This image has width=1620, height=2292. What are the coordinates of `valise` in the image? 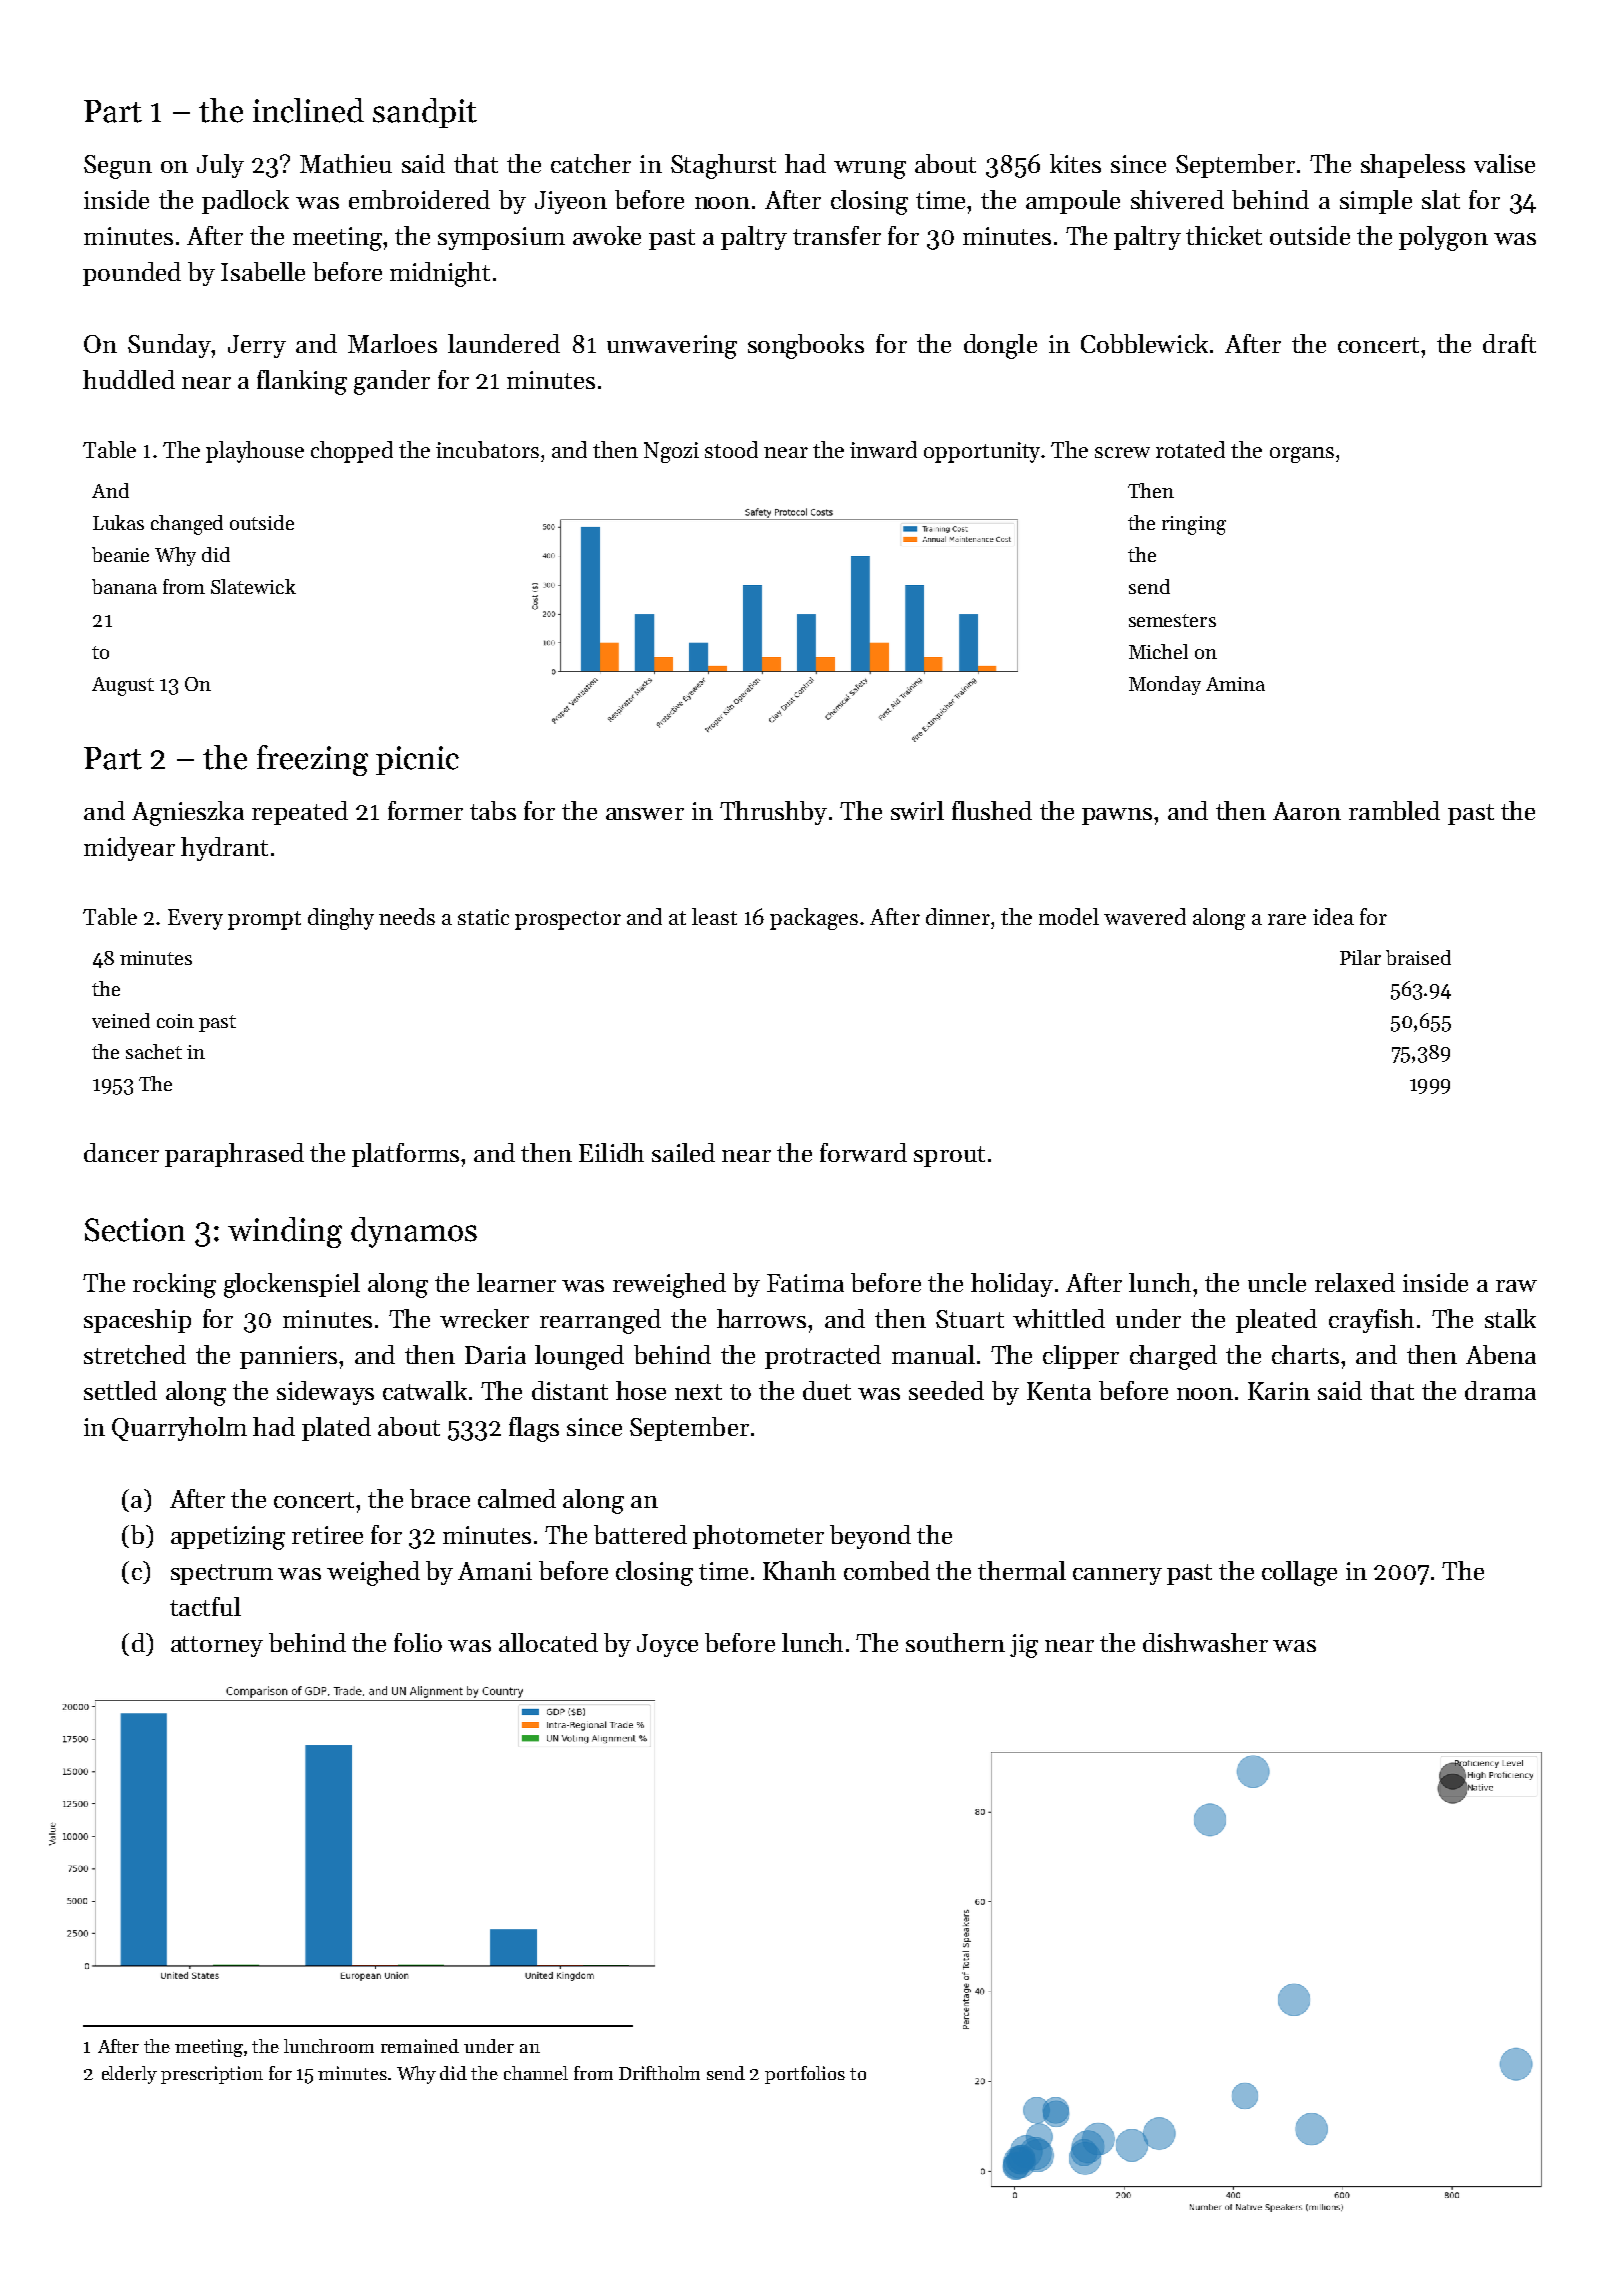 It's located at (1504, 163).
